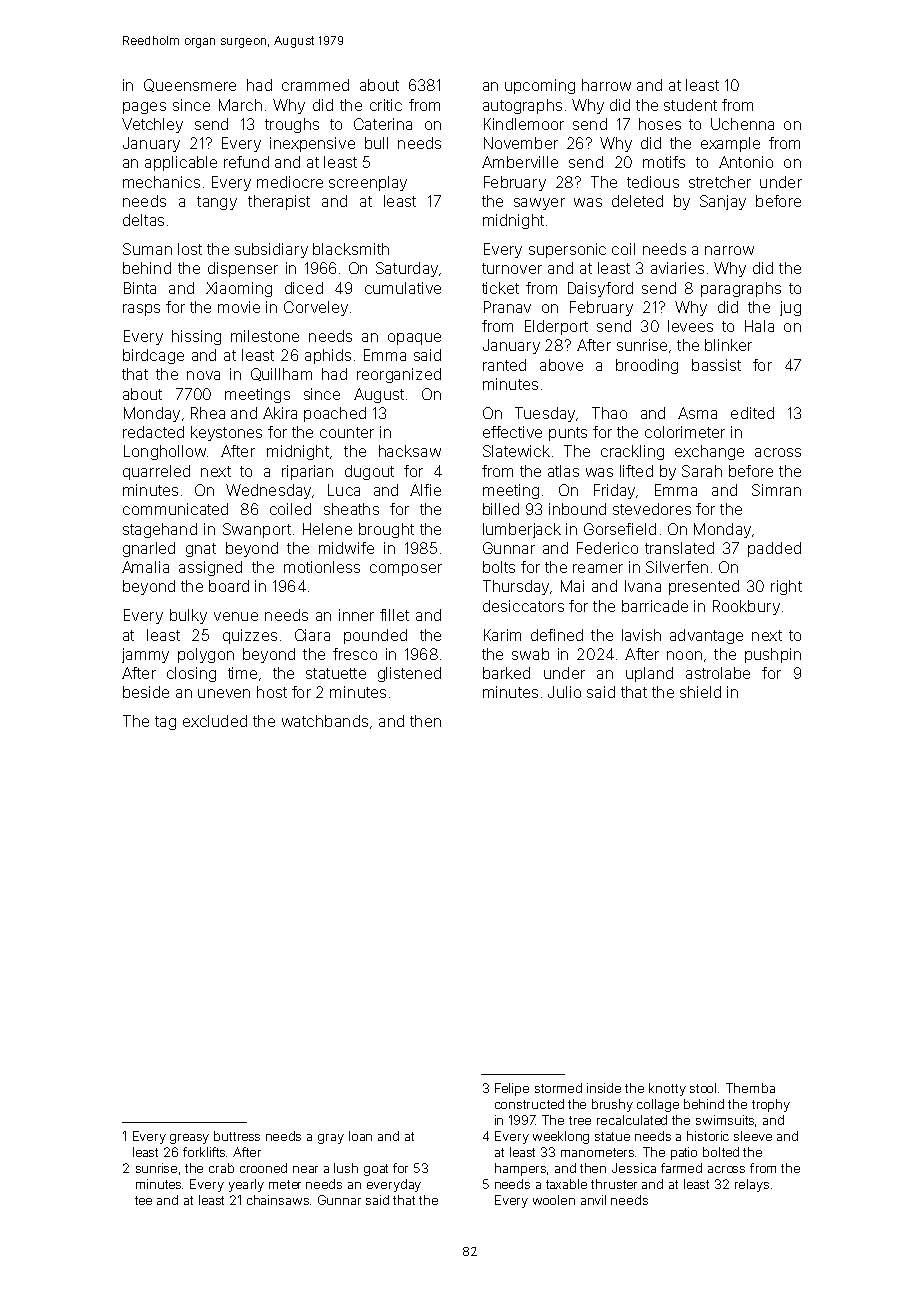 The width and height of the screenshot is (924, 1308). Describe the element at coordinates (776, 490) in the screenshot. I see `Simran` at that location.
